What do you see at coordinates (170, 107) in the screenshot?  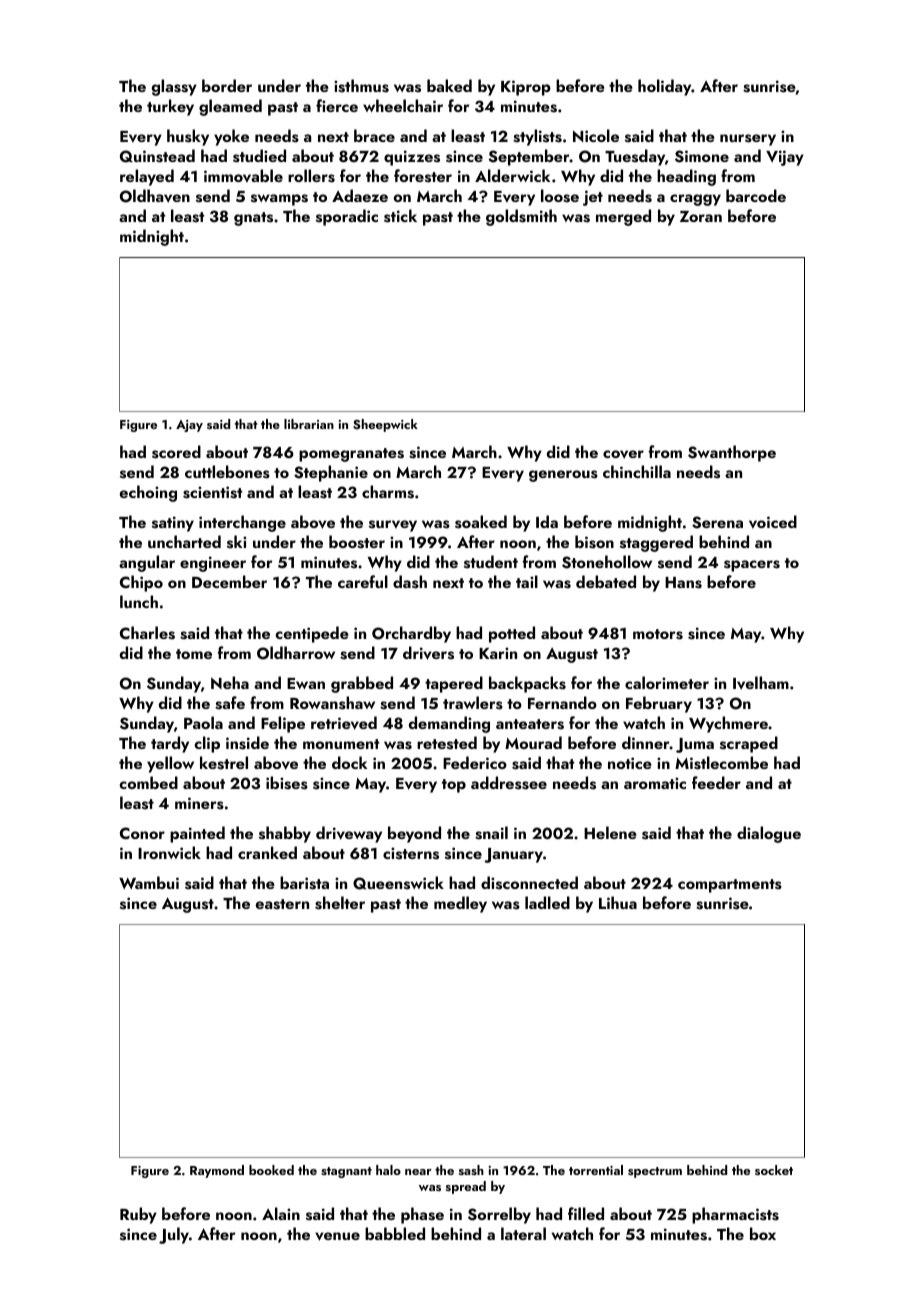 I see `turkey` at bounding box center [170, 107].
